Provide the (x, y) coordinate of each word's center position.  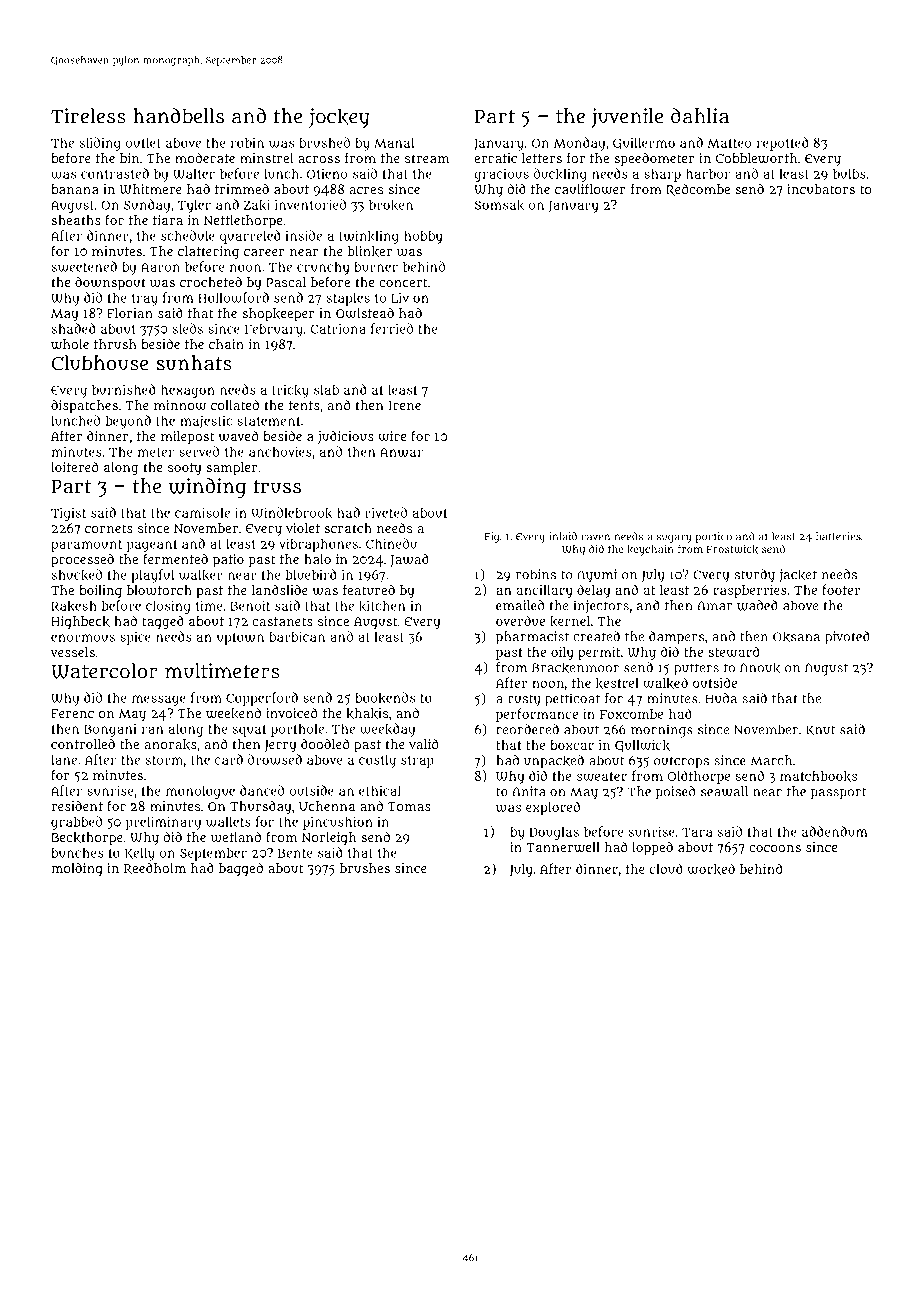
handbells (178, 116)
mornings (662, 731)
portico (714, 537)
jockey (339, 118)
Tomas (409, 806)
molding (77, 870)
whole (70, 344)
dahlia (700, 116)
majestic (206, 422)
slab (326, 389)
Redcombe (698, 190)
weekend (233, 713)
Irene (405, 405)
